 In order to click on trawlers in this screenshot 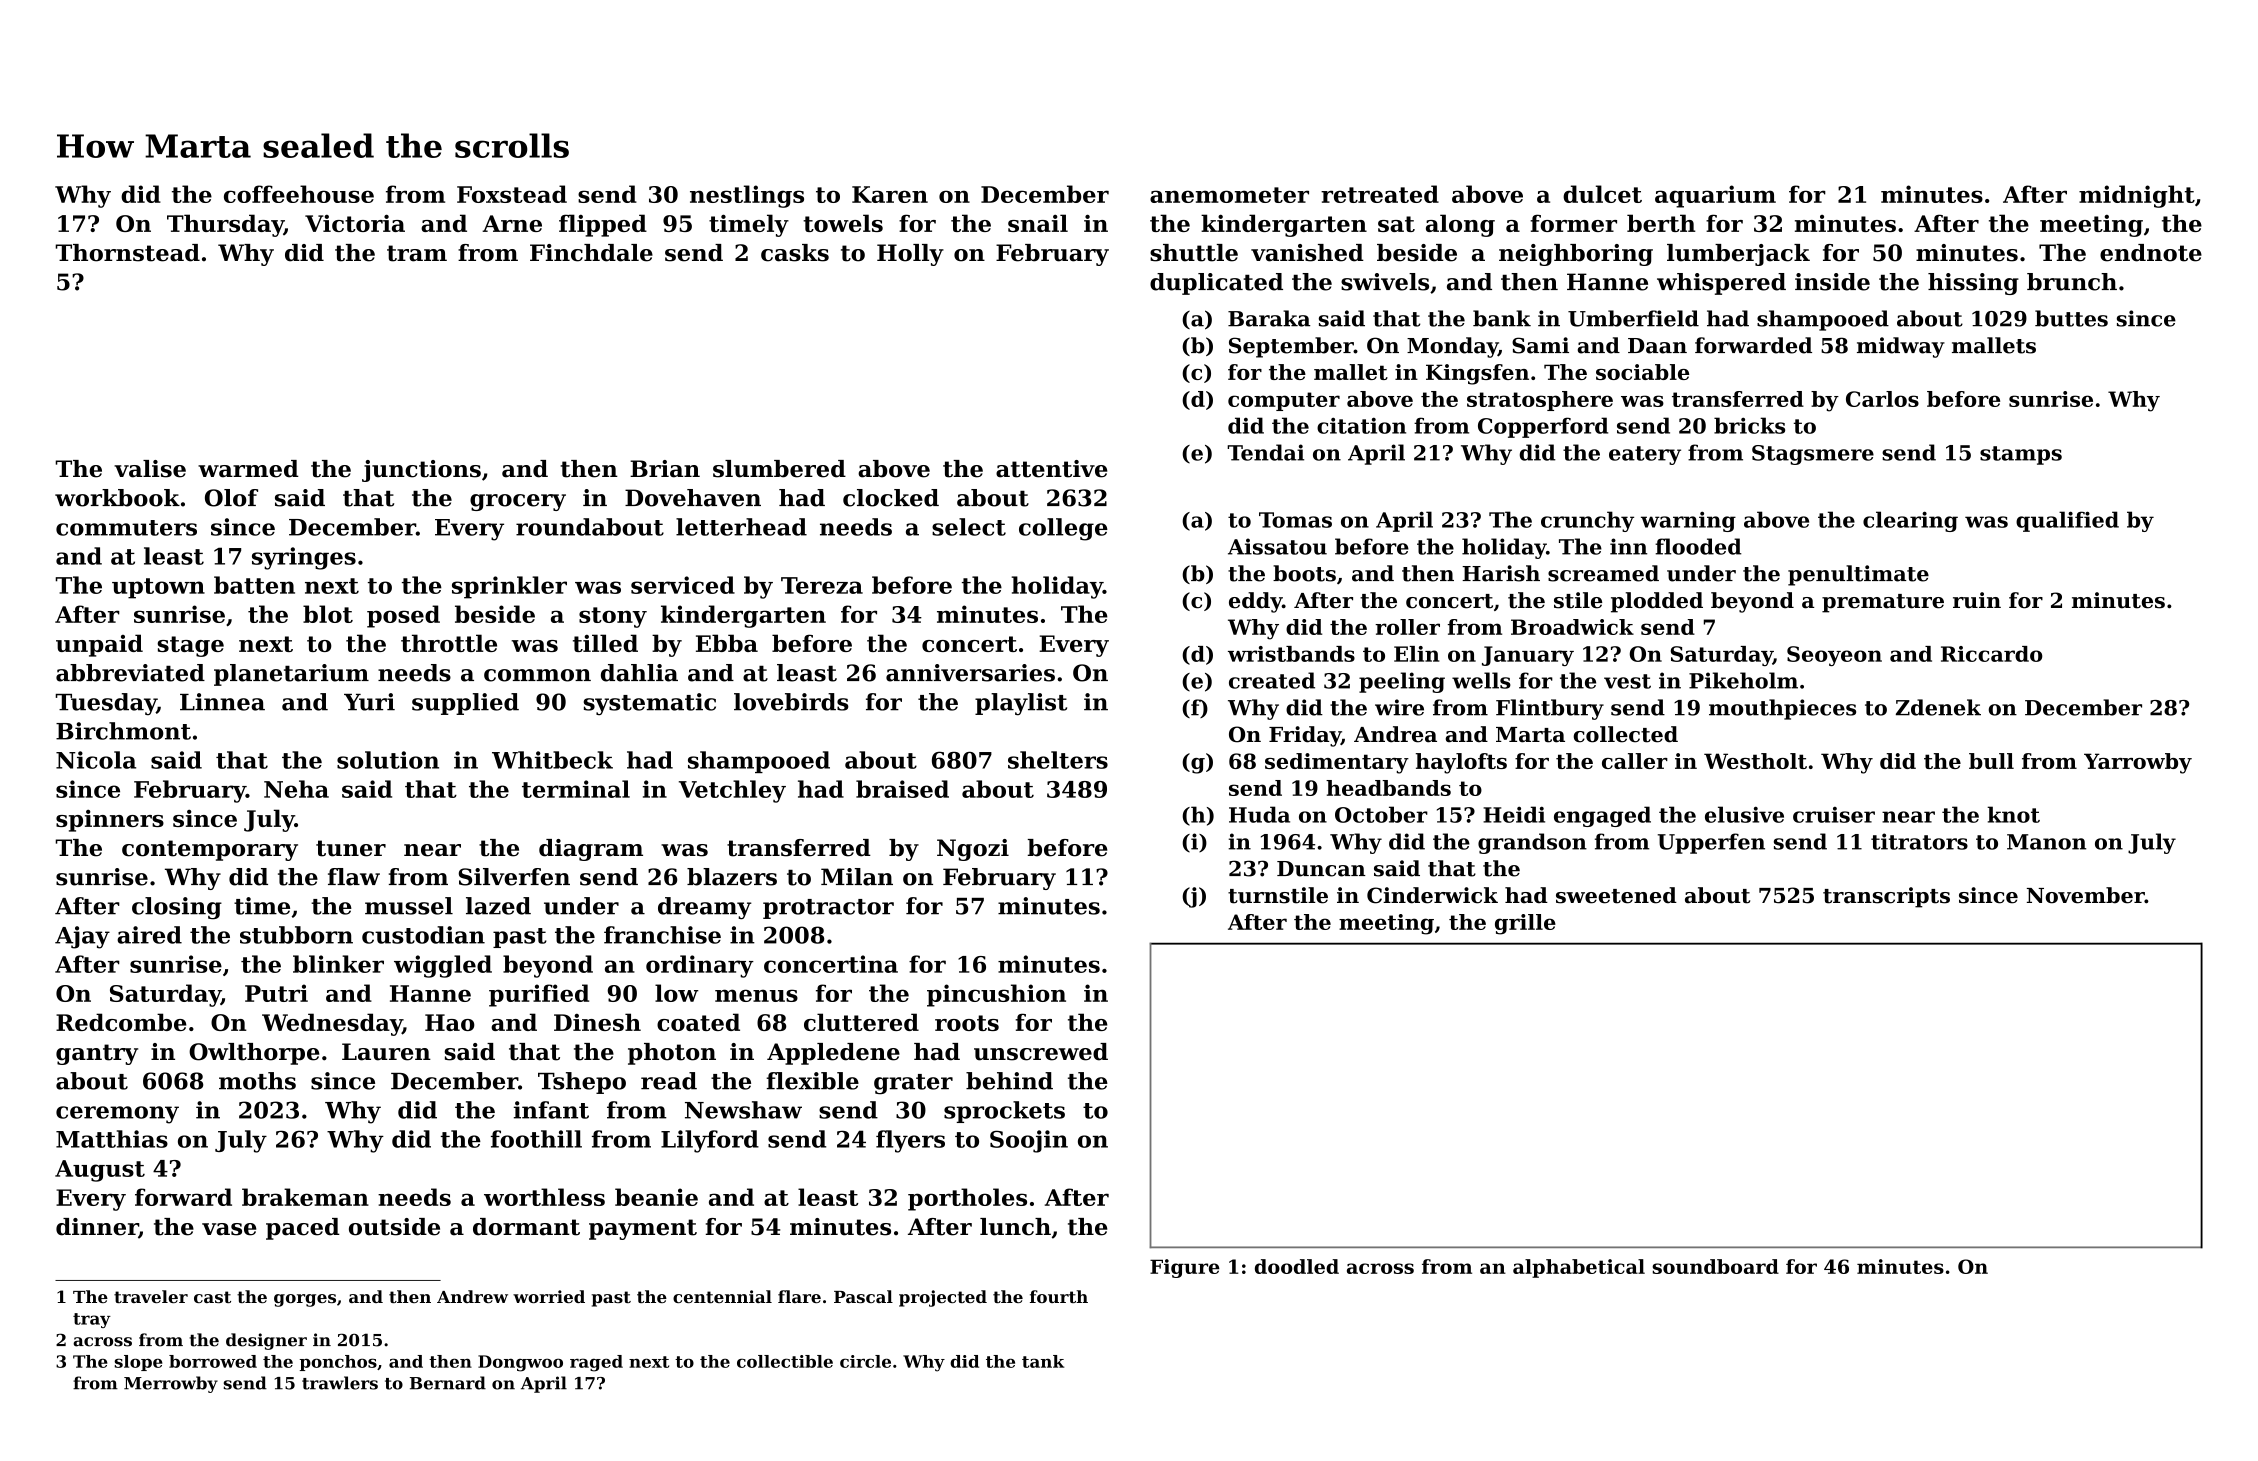, I will do `click(340, 1383)`.
